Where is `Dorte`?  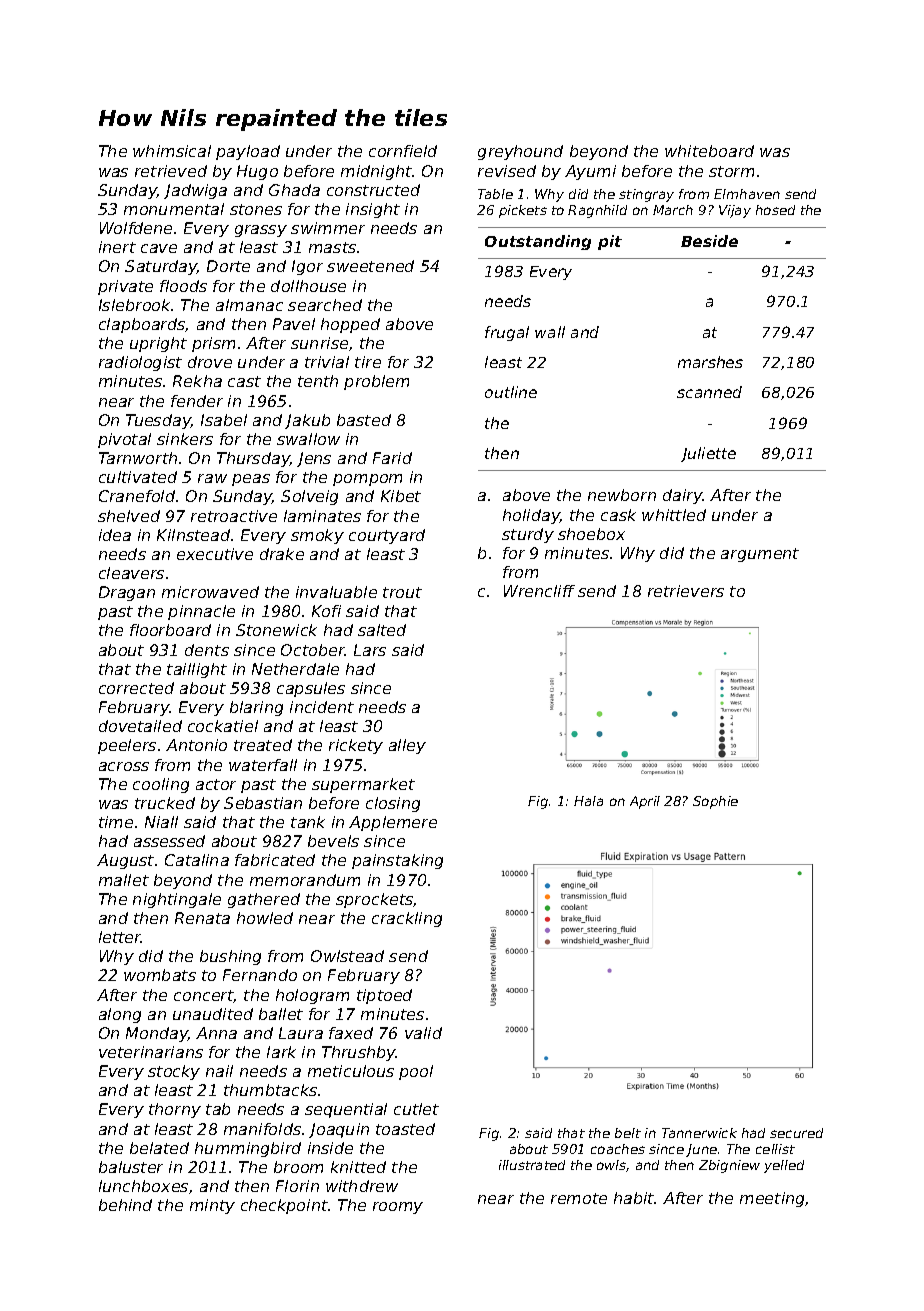 Dorte is located at coordinates (228, 266).
